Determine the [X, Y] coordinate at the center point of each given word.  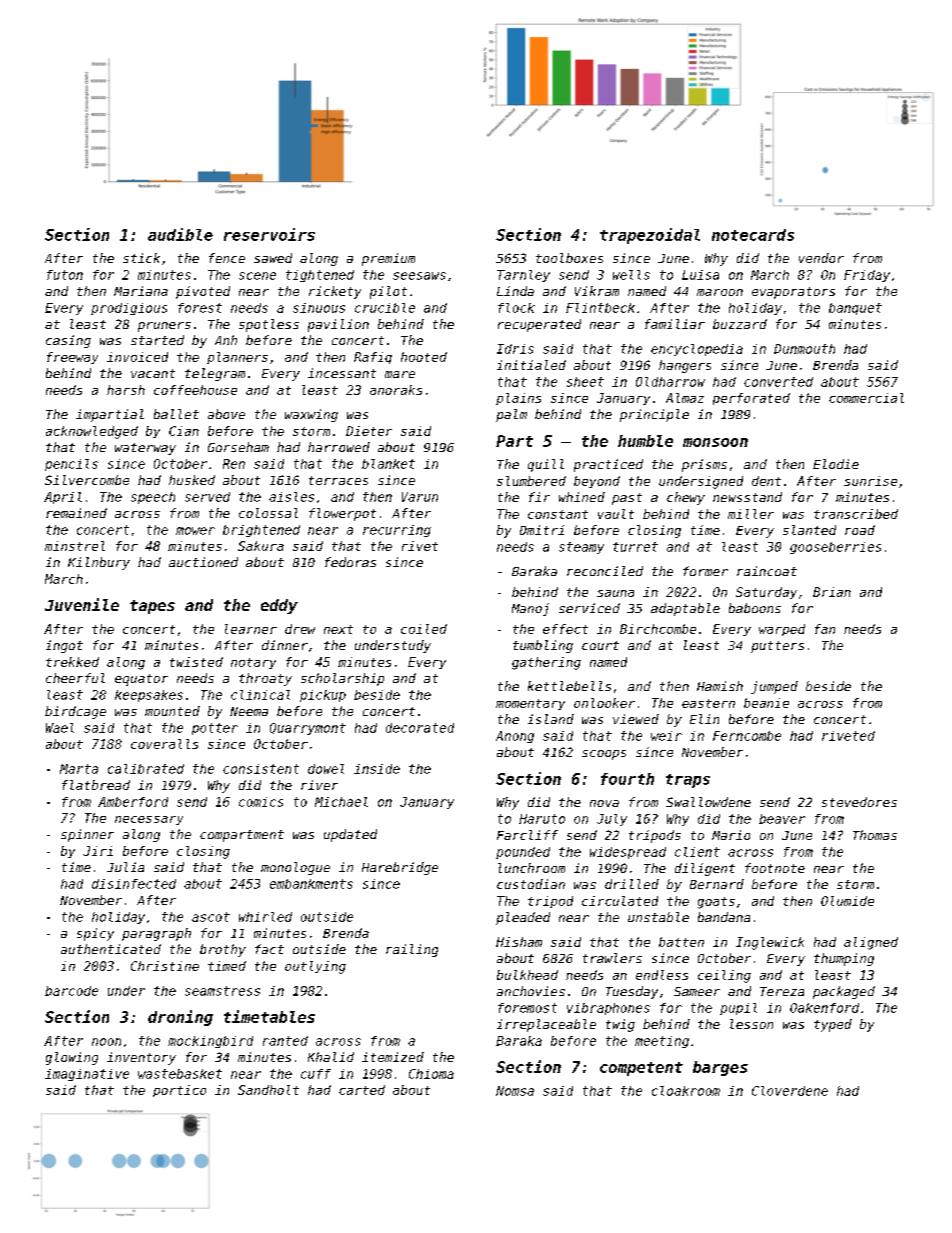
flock [516, 308]
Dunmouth [804, 349]
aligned [871, 943]
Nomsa [515, 1091]
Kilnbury [99, 563]
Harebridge [400, 868]
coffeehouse [195, 390]
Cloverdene [790, 1091]
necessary [149, 820]
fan [825, 629]
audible [180, 234]
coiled [424, 629]
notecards [753, 235]
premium [388, 259]
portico [179, 1091]
